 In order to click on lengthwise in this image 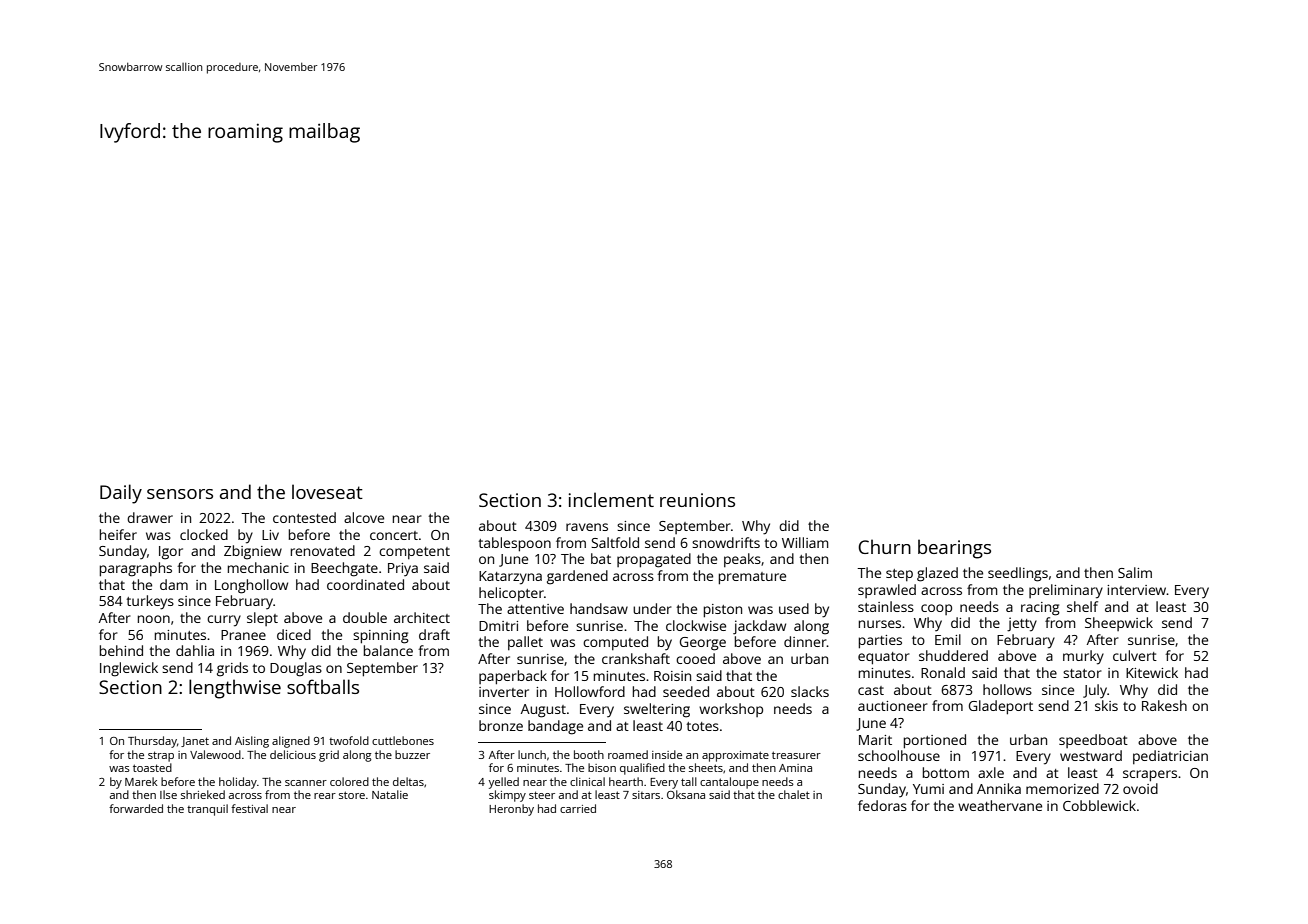, I will do `click(235, 689)`.
